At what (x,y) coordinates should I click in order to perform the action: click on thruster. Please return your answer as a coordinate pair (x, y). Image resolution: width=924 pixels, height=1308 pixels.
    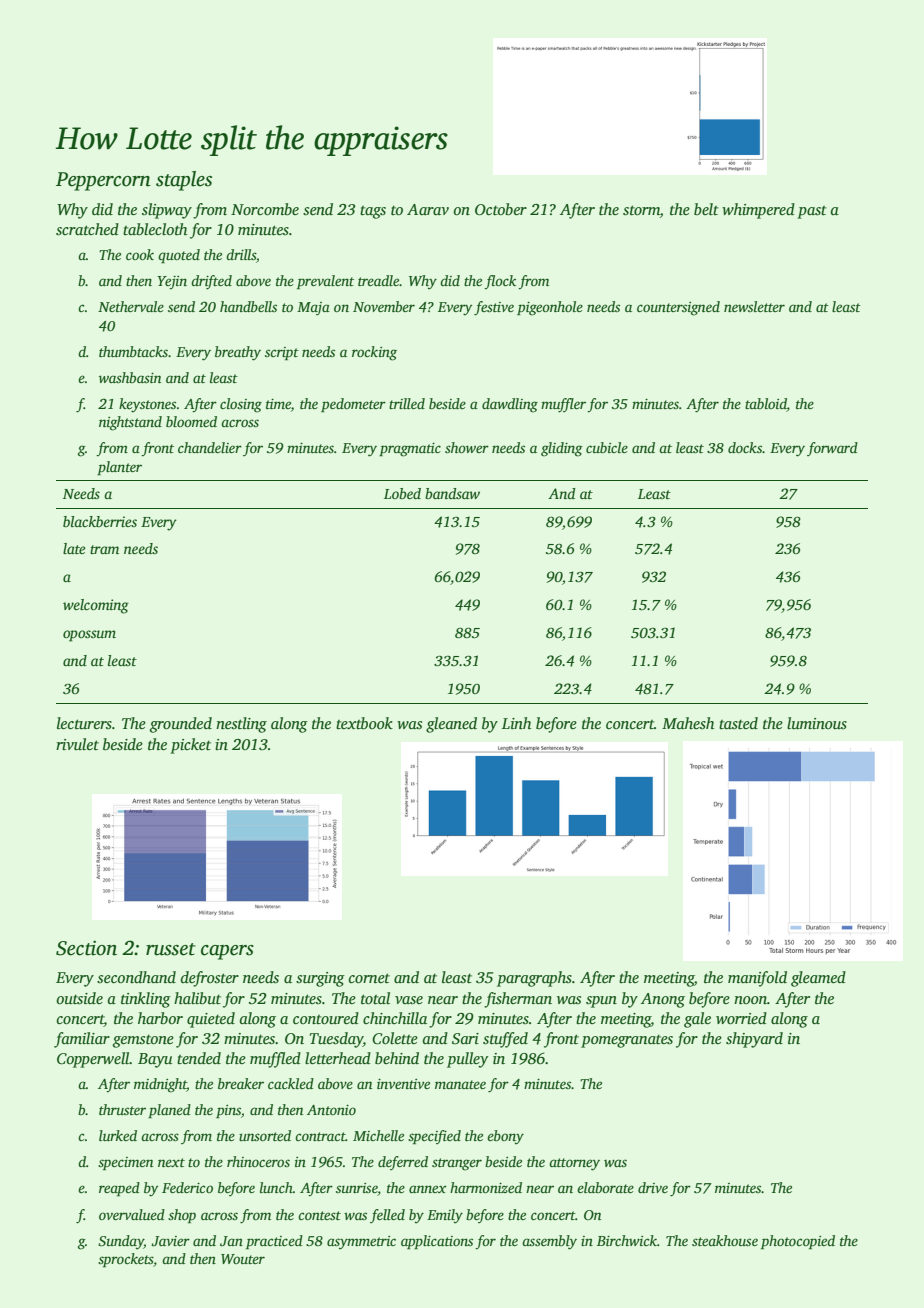
    Looking at the image, I should click on (122, 1109).
